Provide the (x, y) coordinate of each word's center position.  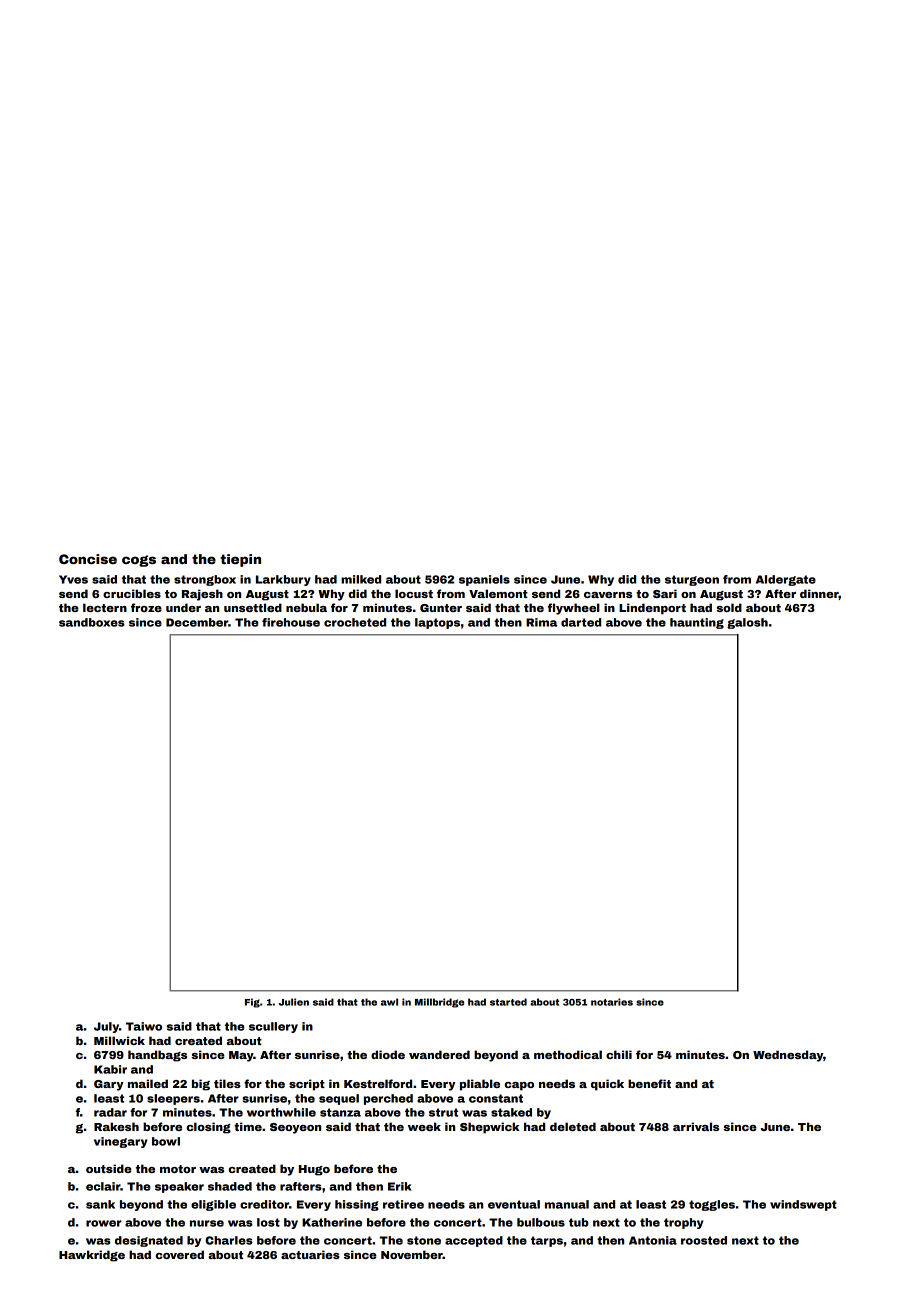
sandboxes (92, 622)
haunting (697, 623)
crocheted (355, 622)
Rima (541, 622)
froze (146, 607)
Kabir (110, 1069)
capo (519, 1086)
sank (100, 1204)
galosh (747, 623)
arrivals (696, 1126)
